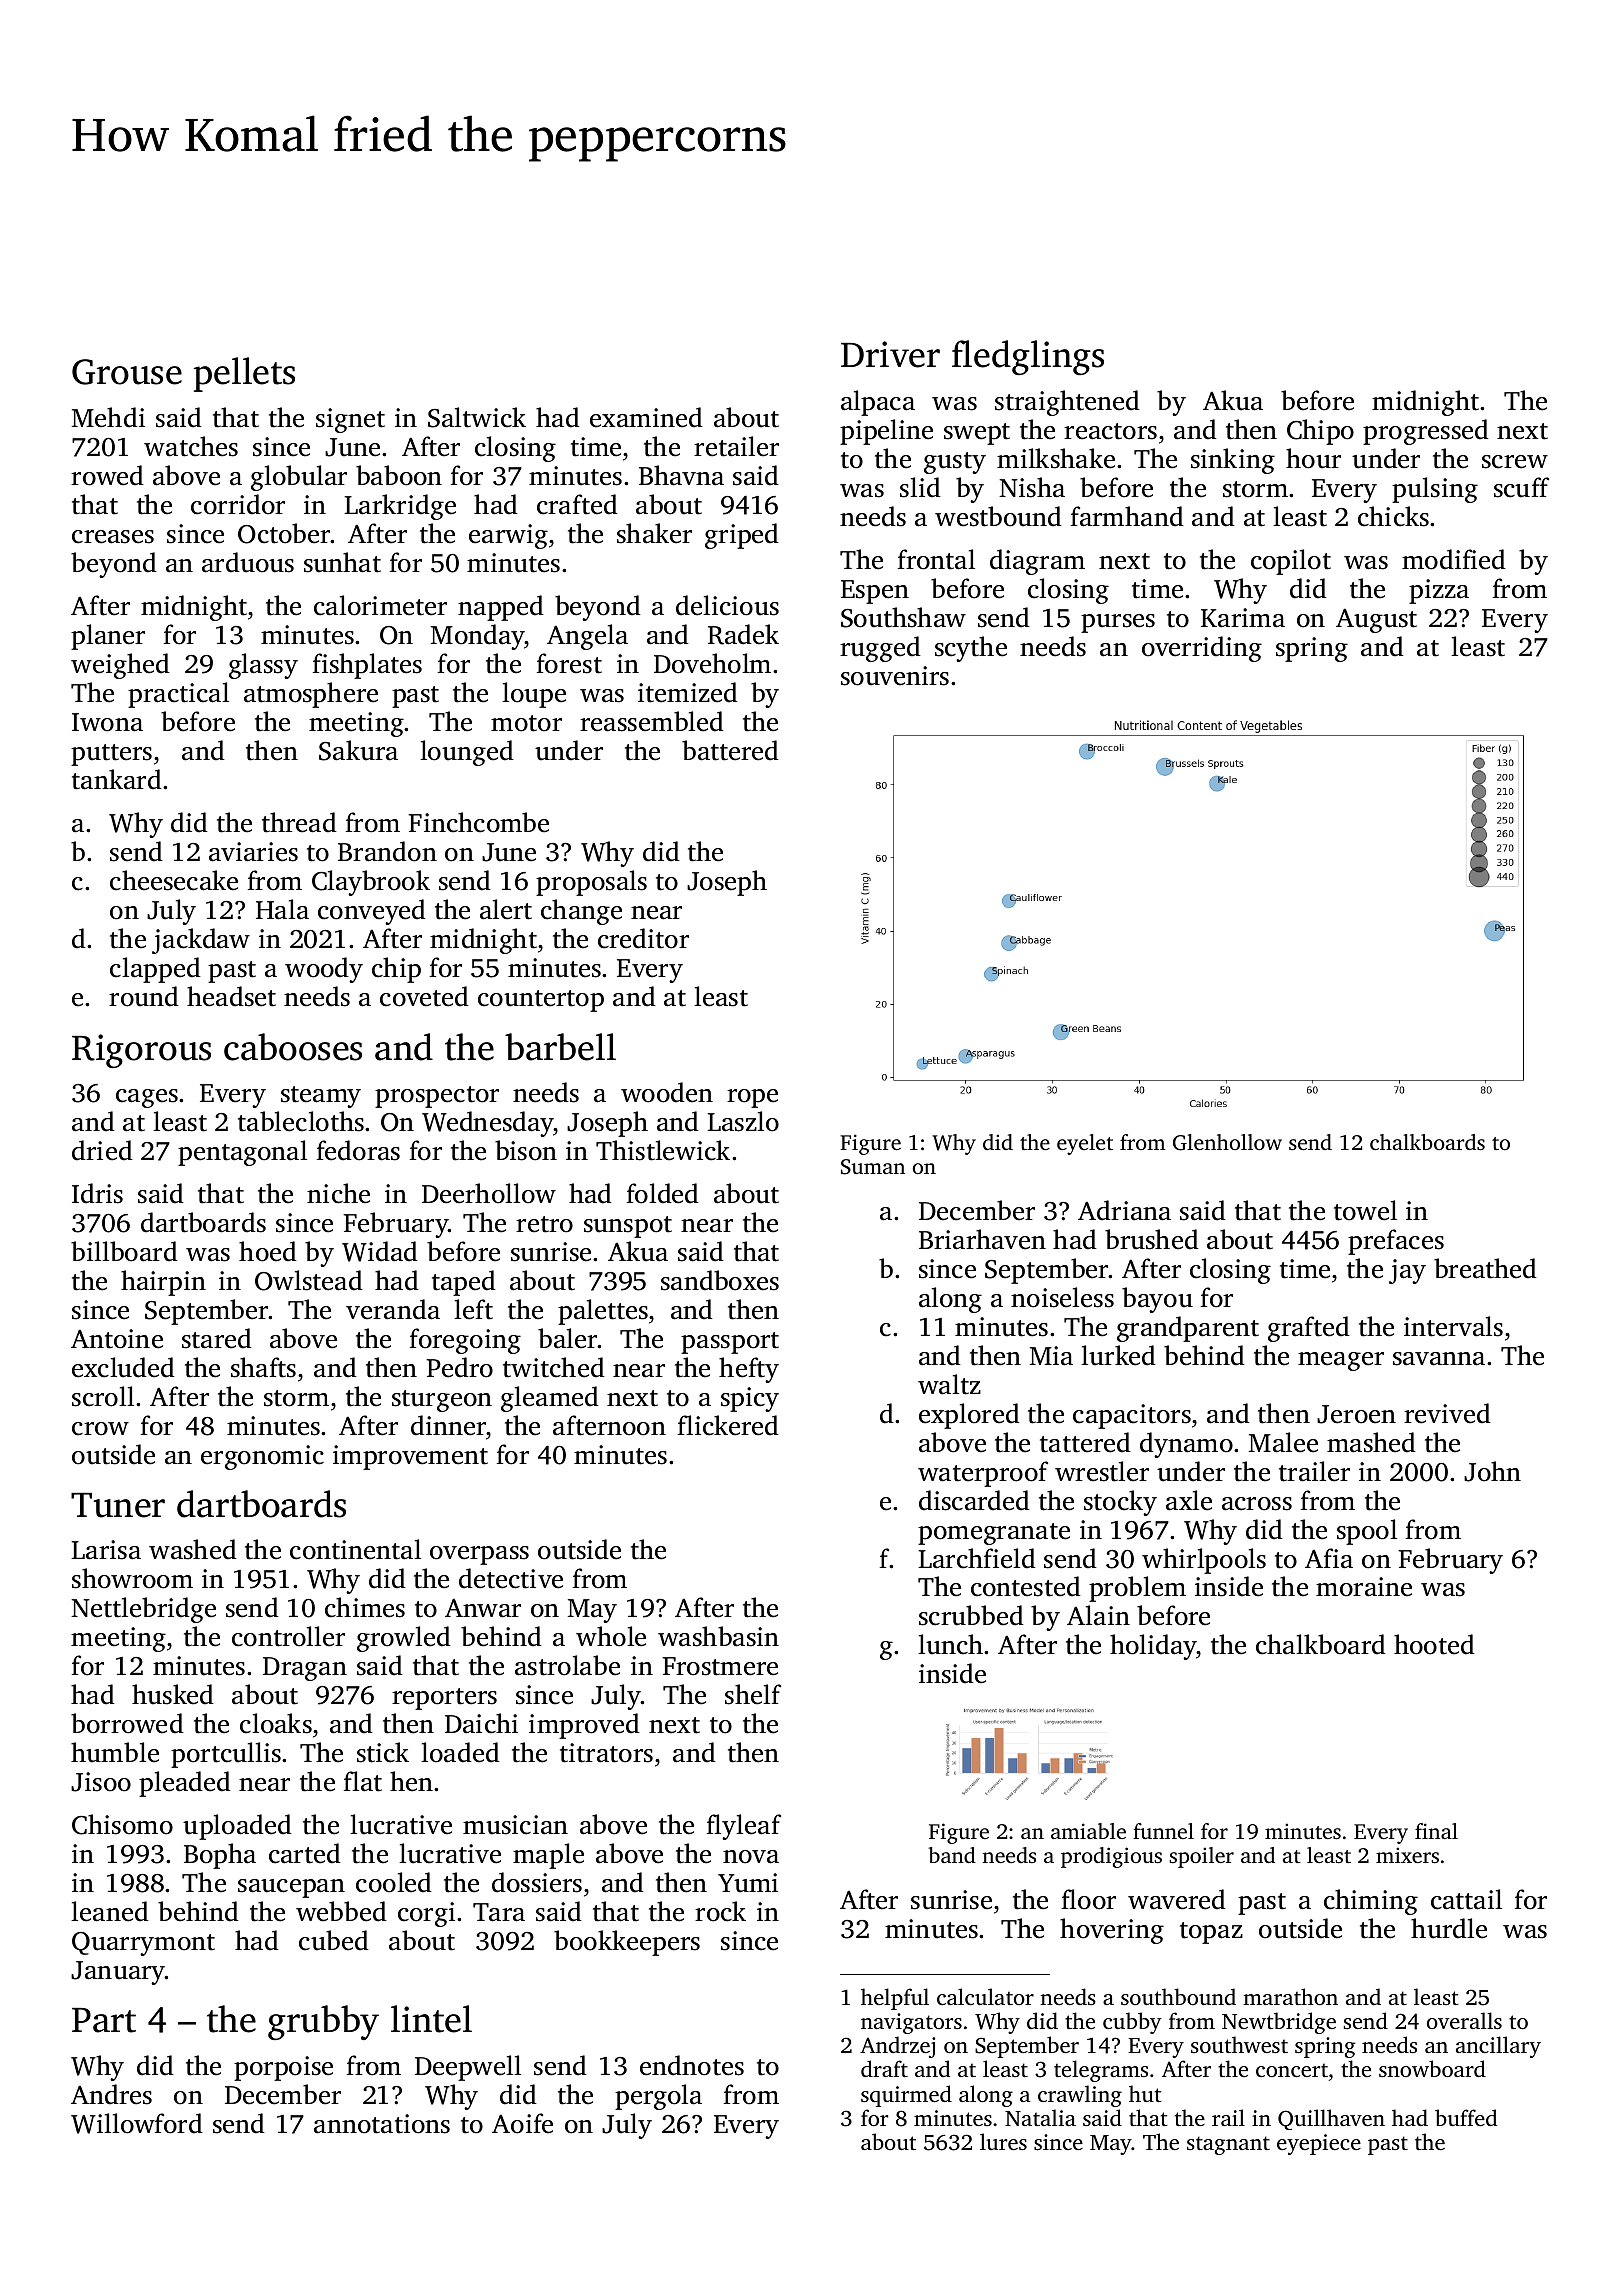 The width and height of the screenshot is (1620, 2292). What do you see at coordinates (736, 446) in the screenshot?
I see `retailer` at bounding box center [736, 446].
